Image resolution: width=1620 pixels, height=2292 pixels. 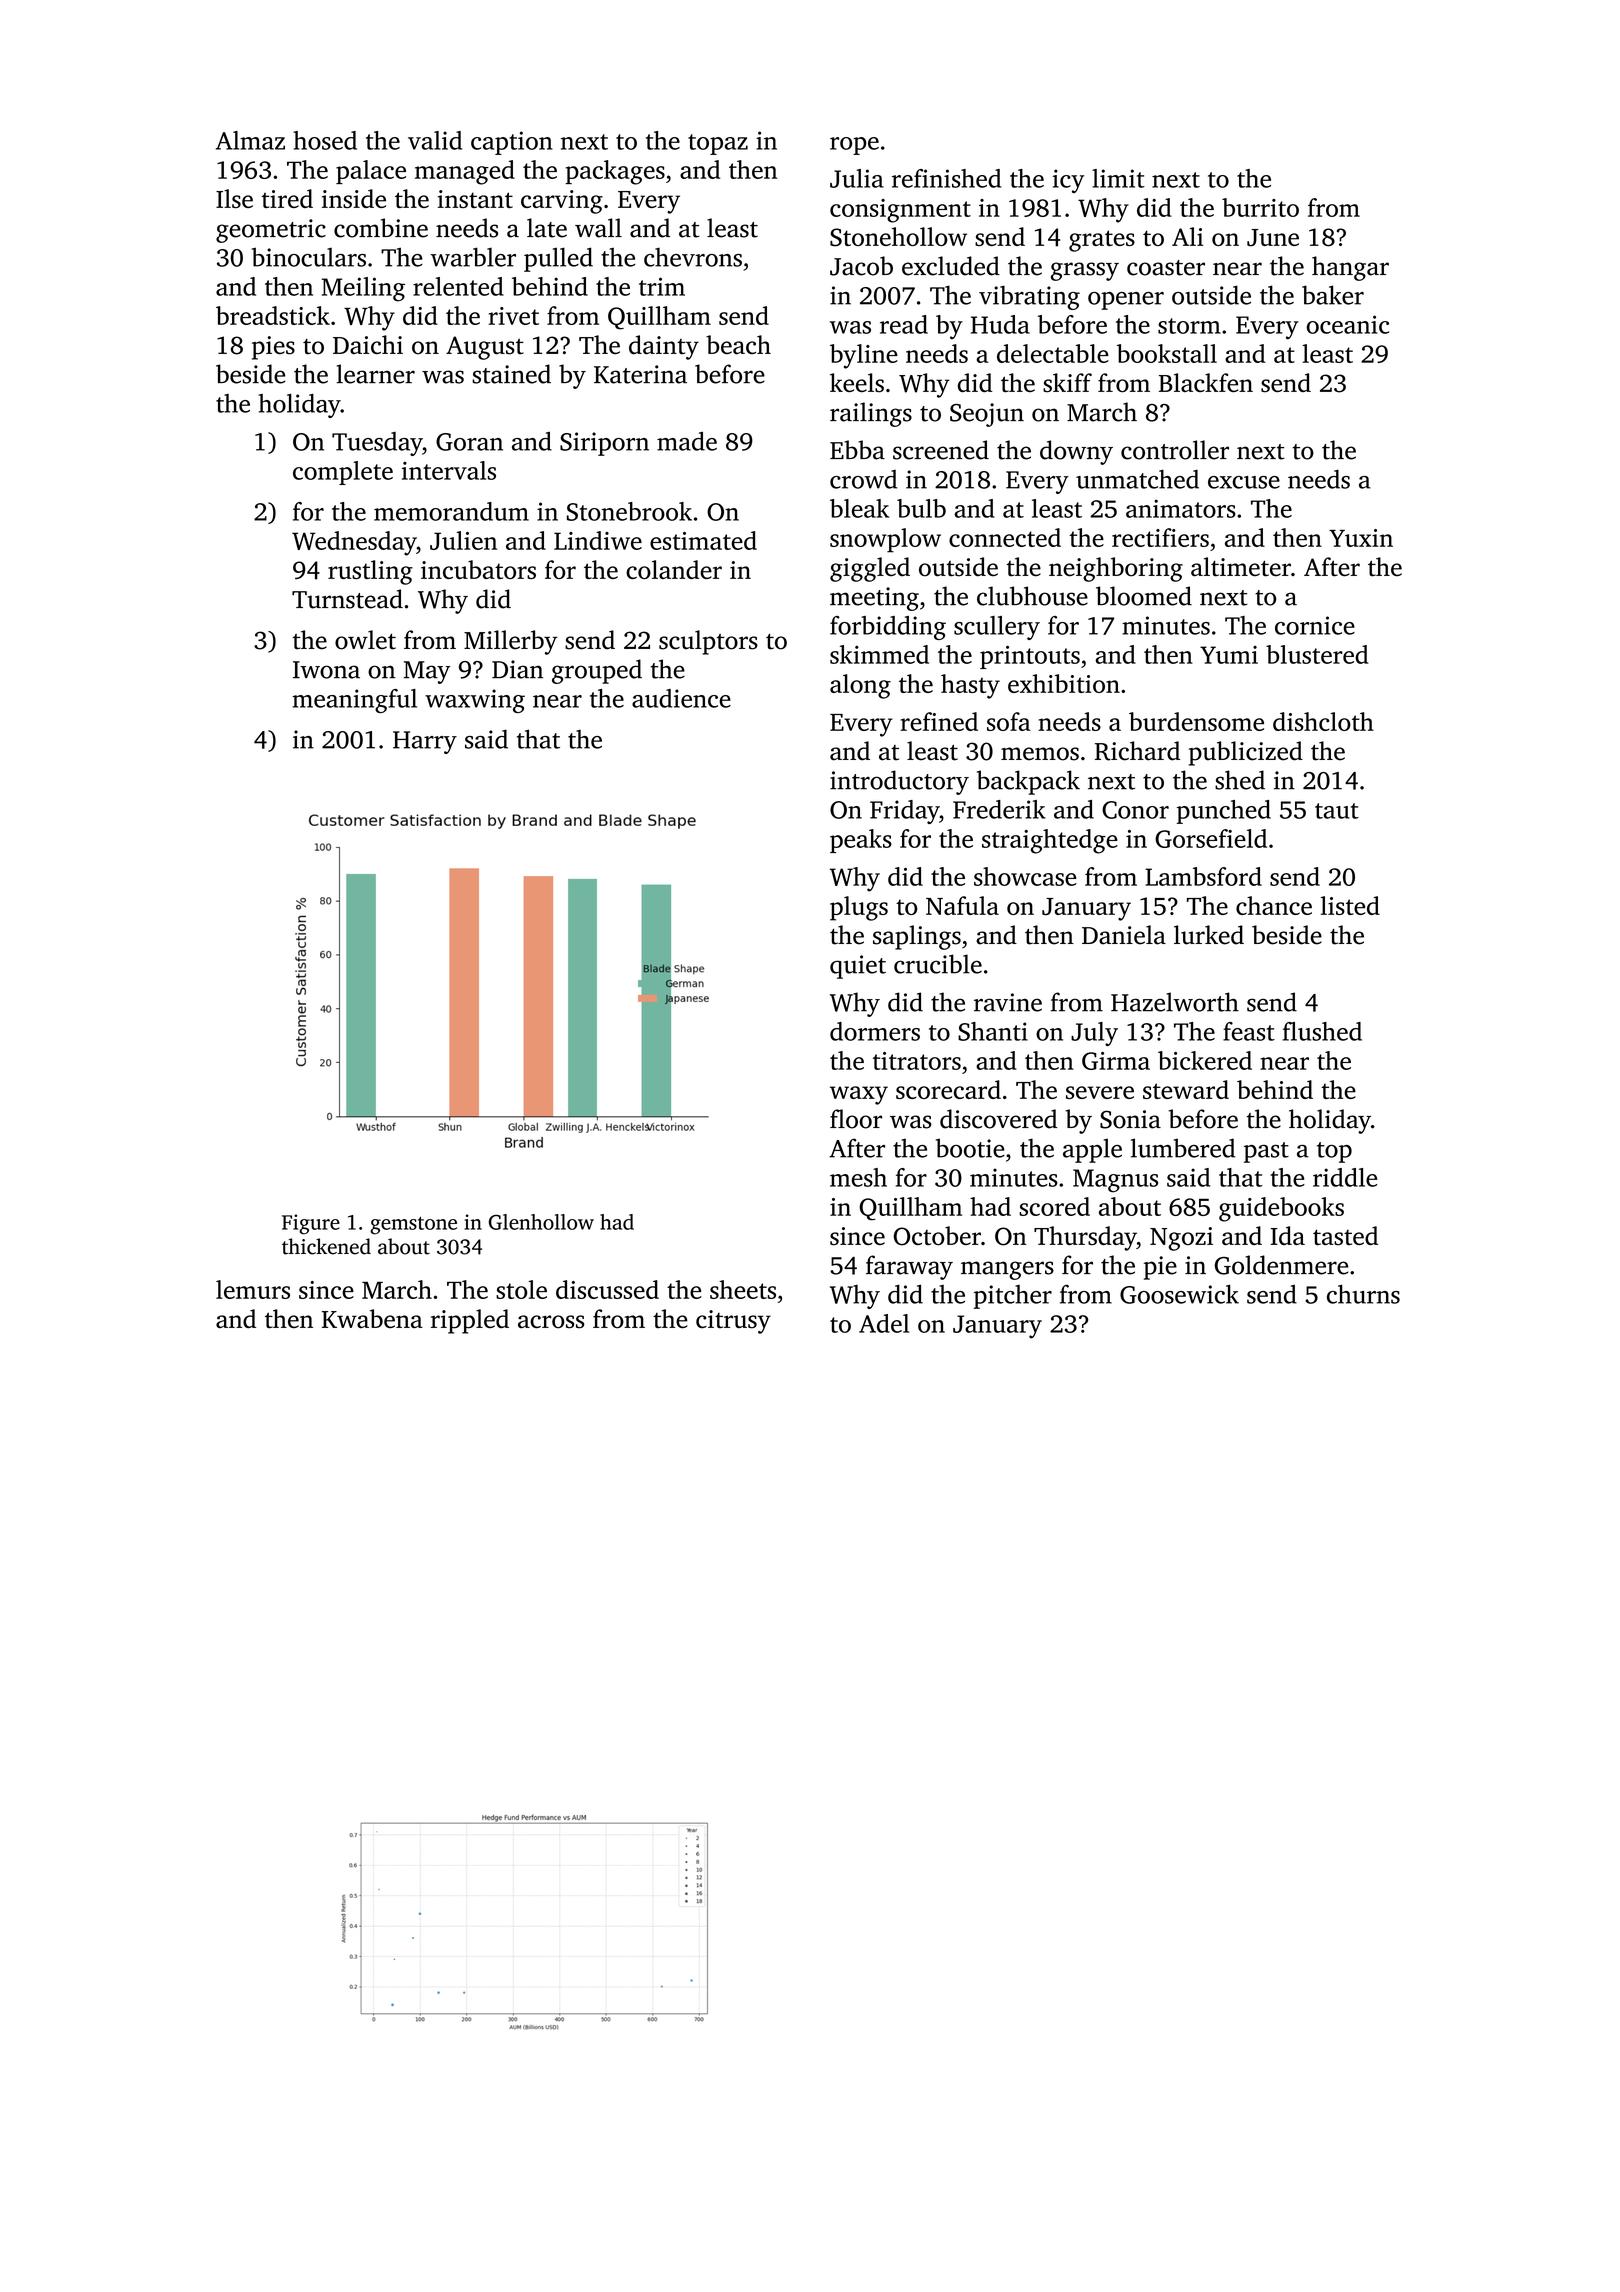 What do you see at coordinates (473, 257) in the document?
I see `warbler` at bounding box center [473, 257].
